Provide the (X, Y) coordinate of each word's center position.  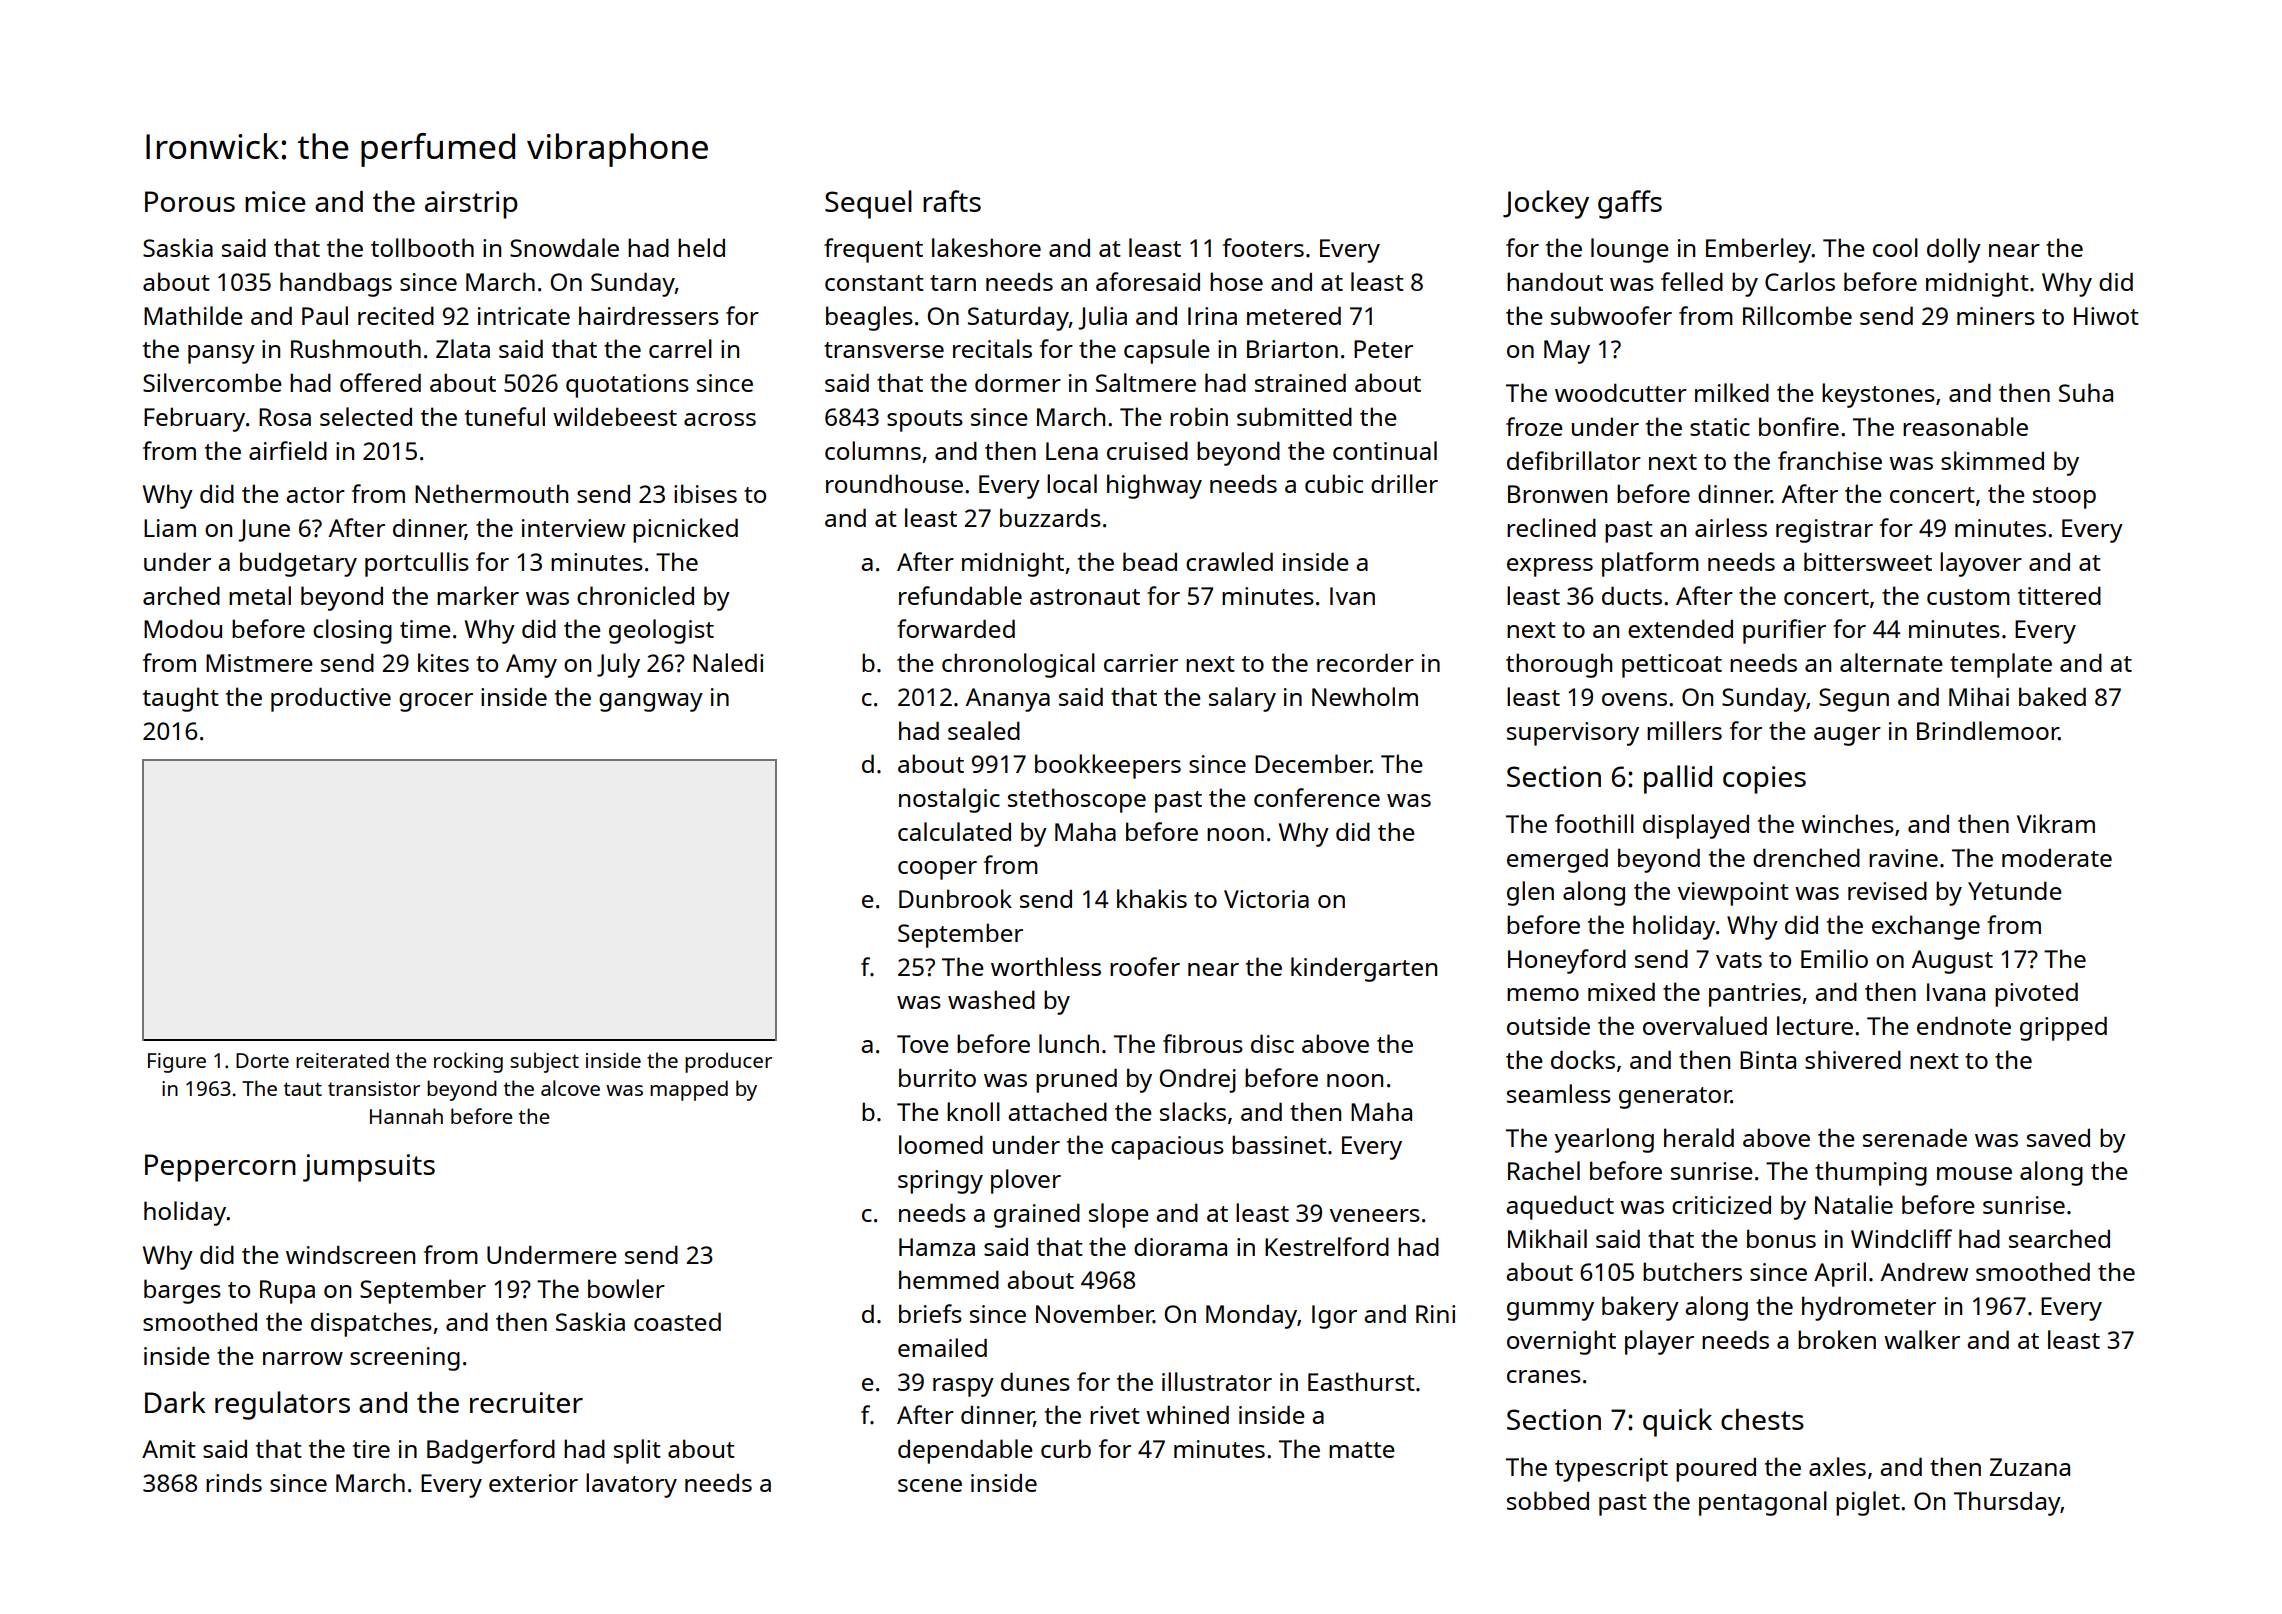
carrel (680, 348)
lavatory (631, 1485)
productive (331, 700)
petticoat (1672, 666)
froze (1534, 426)
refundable (960, 595)
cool (1895, 247)
